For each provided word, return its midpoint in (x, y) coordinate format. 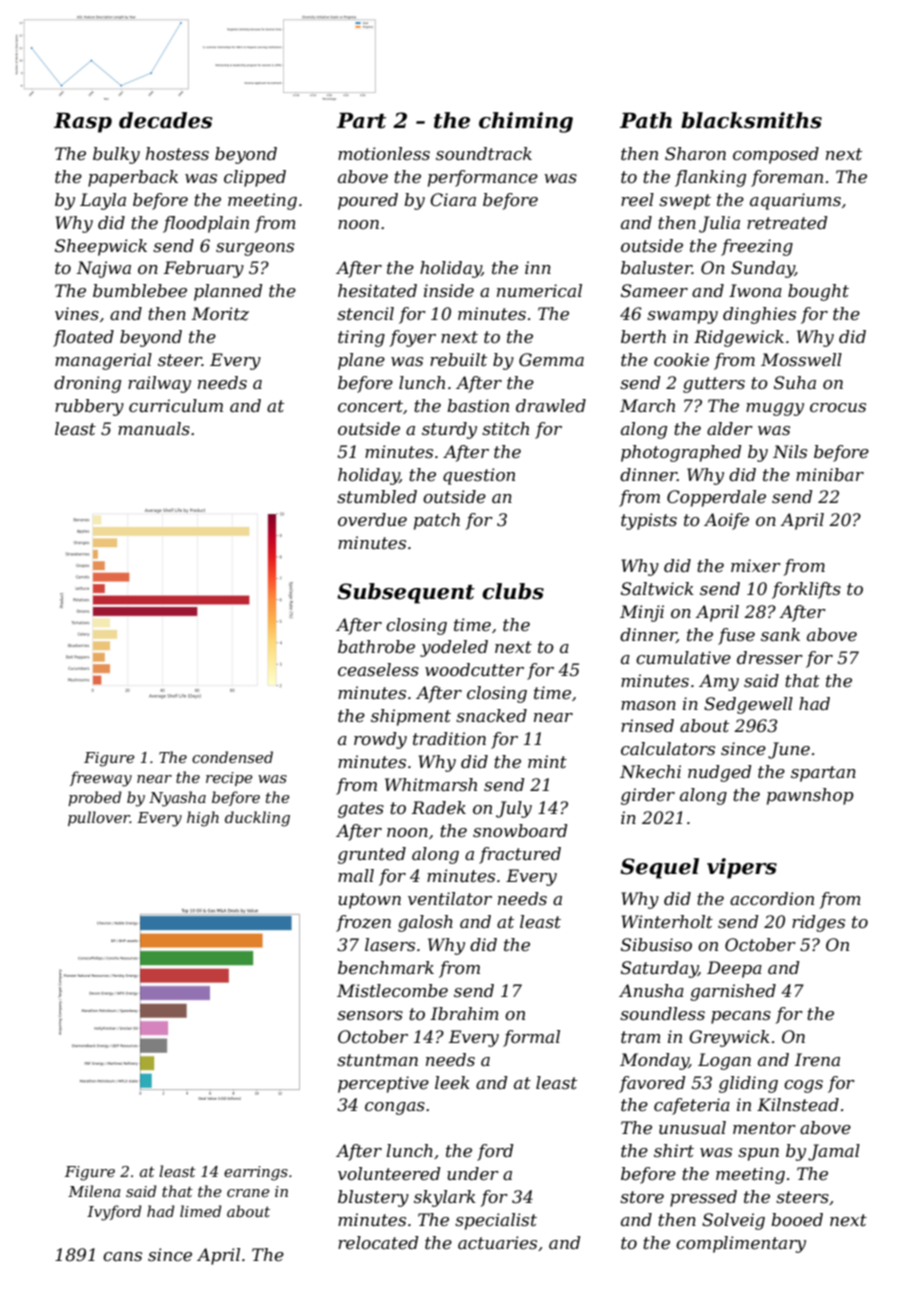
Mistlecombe (392, 990)
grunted (372, 855)
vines (77, 313)
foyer (413, 338)
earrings (256, 1173)
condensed (232, 757)
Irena (817, 1059)
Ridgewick (739, 338)
